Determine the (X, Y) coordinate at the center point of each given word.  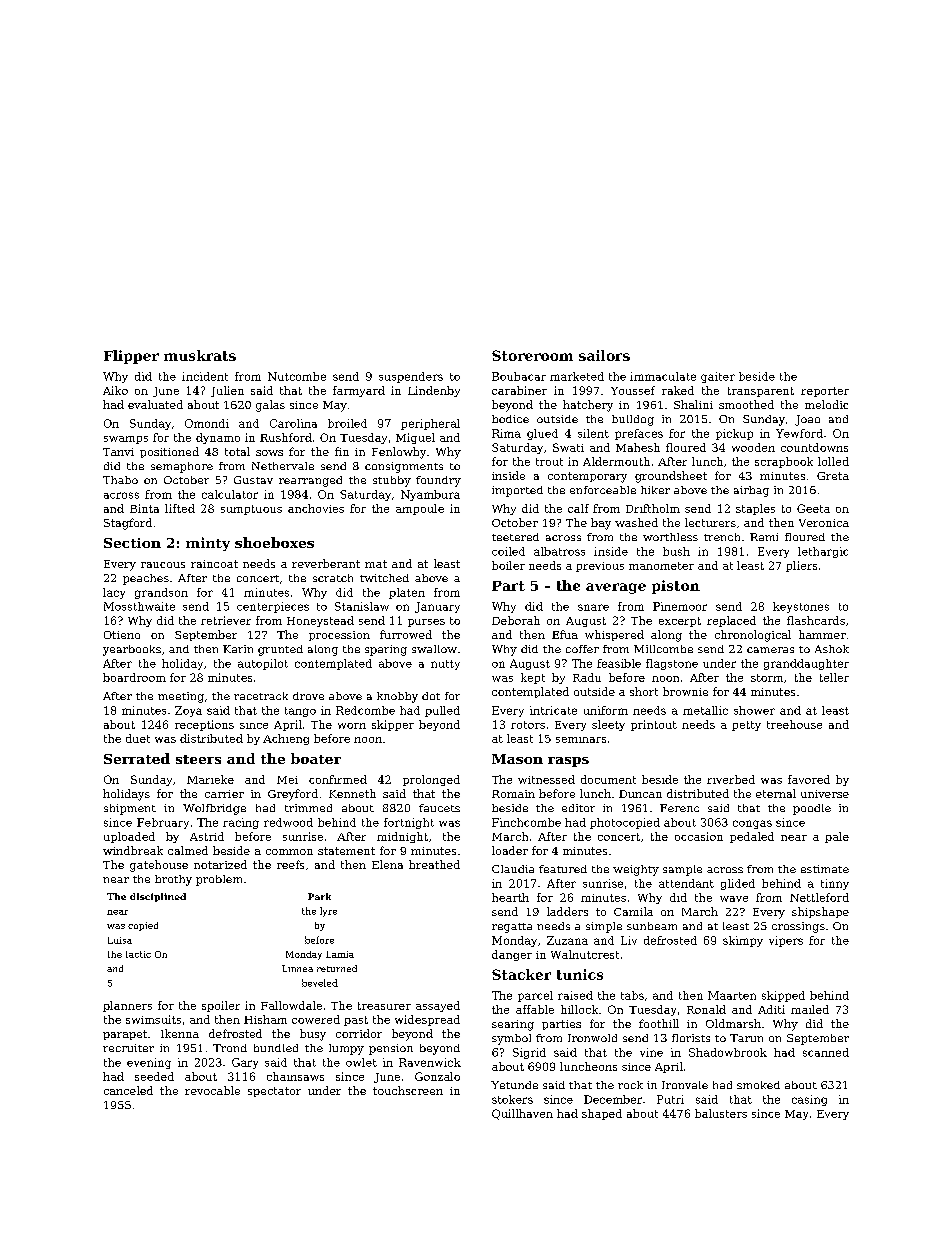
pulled (442, 711)
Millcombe (663, 649)
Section (132, 543)
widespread (427, 1020)
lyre (328, 912)
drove (308, 696)
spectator (274, 1092)
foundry (438, 481)
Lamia (340, 954)
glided (738, 884)
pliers (801, 566)
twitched (384, 578)
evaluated (155, 404)
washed (636, 522)
